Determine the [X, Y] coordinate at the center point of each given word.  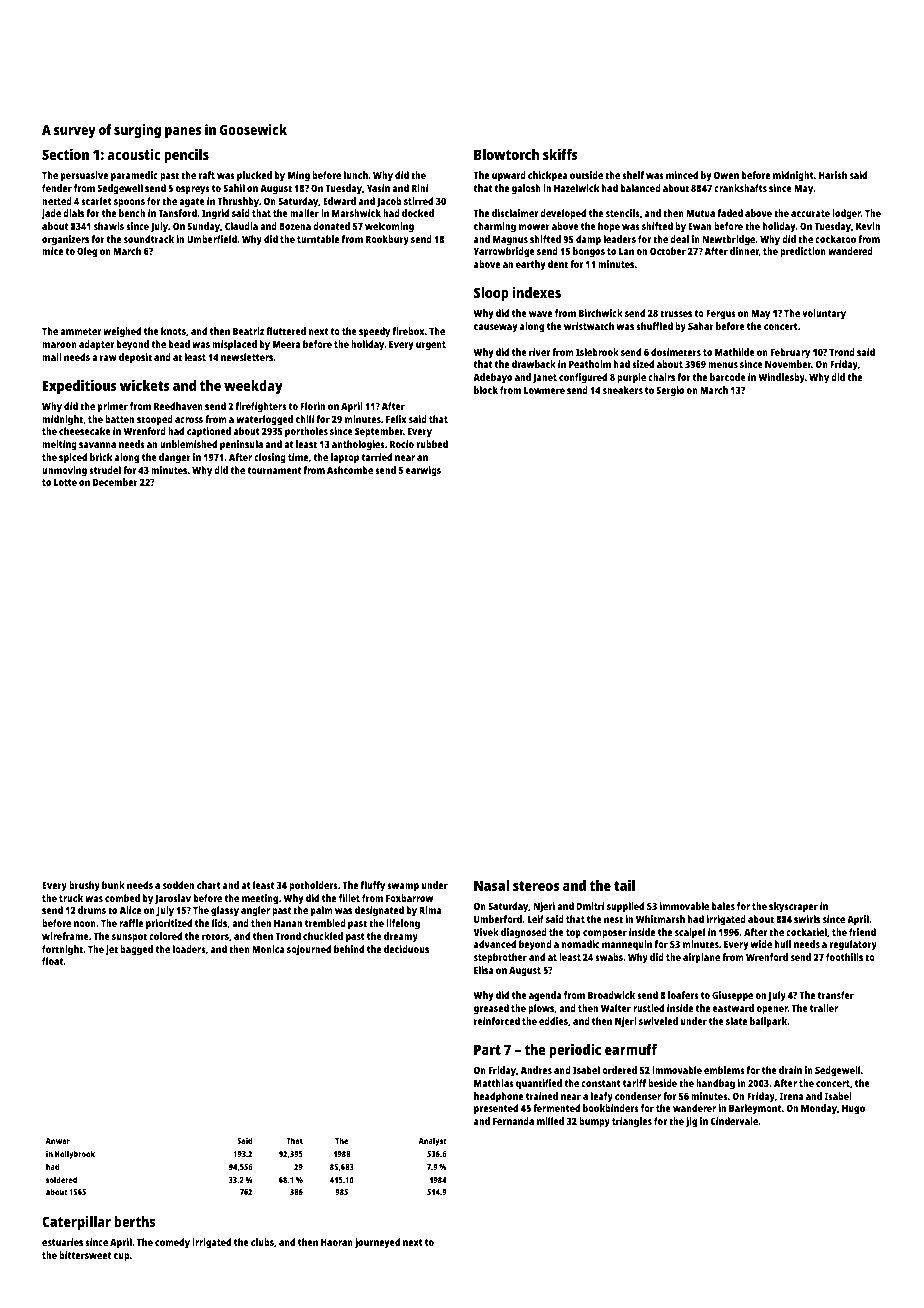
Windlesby [781, 378]
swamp [403, 887]
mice [52, 251]
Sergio [670, 391]
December [115, 482]
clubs [262, 1242]
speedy [374, 332]
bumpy [594, 1122]
